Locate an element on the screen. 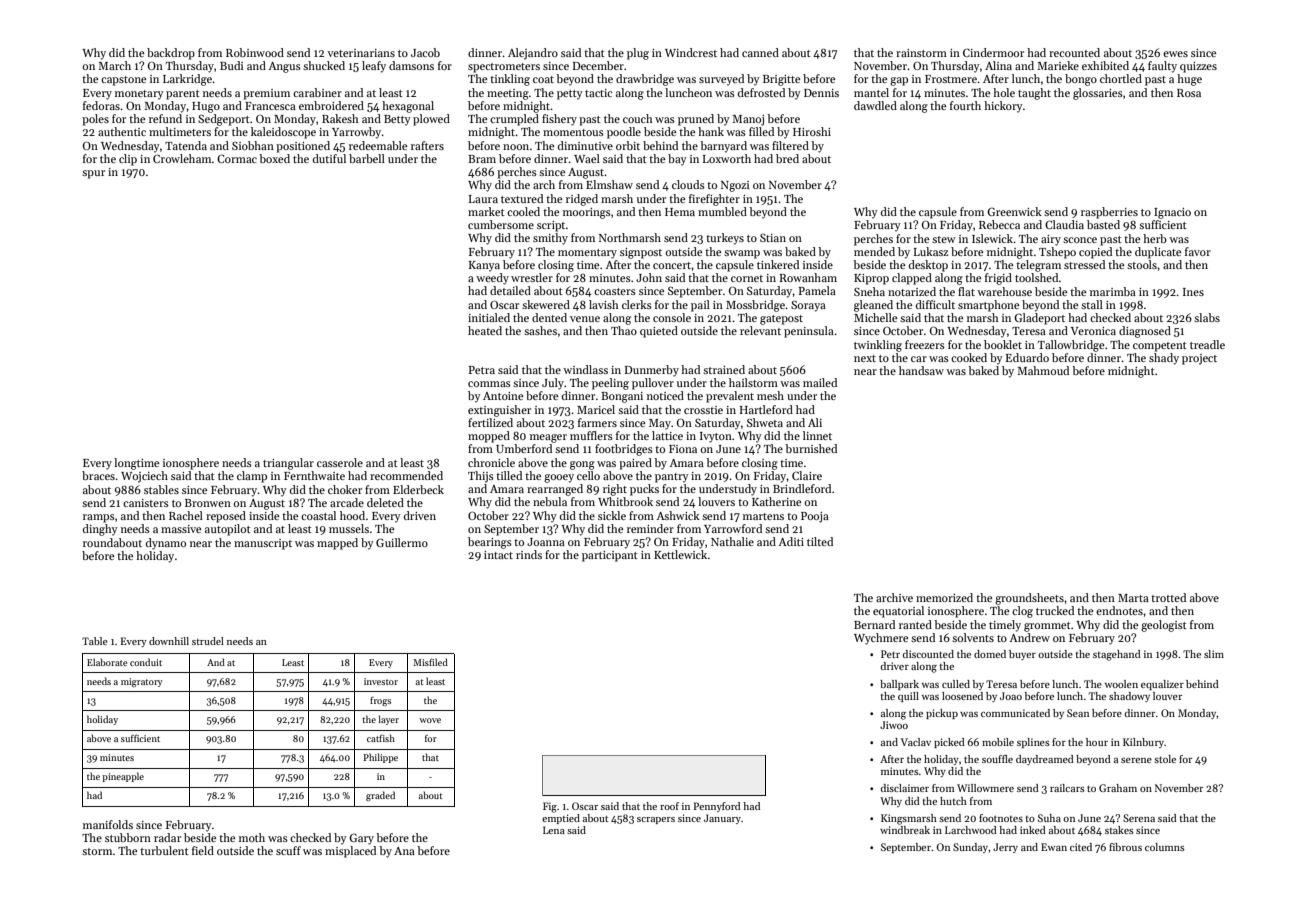  poodle is located at coordinates (624, 133).
